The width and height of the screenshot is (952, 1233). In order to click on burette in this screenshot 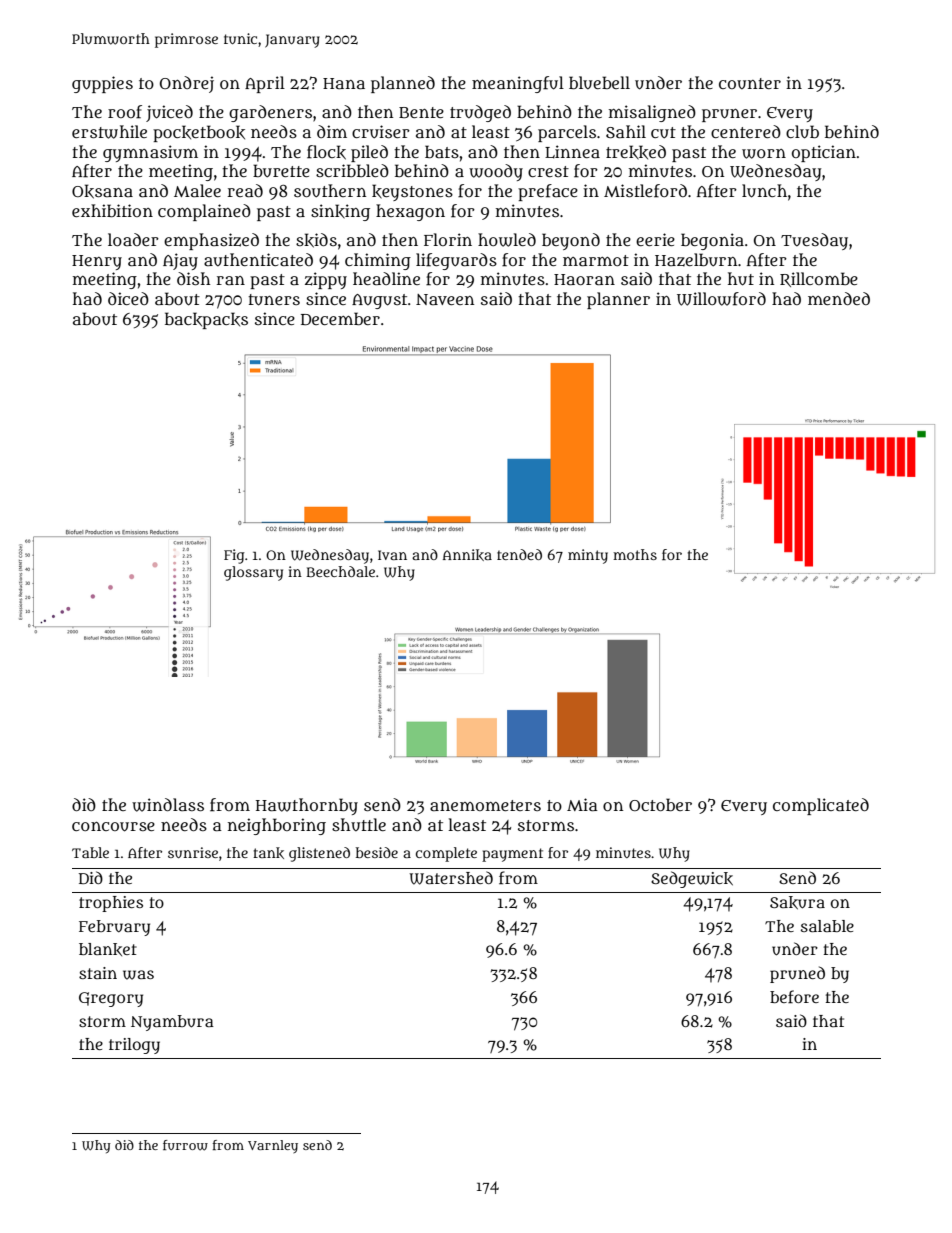, I will do `click(281, 171)`.
